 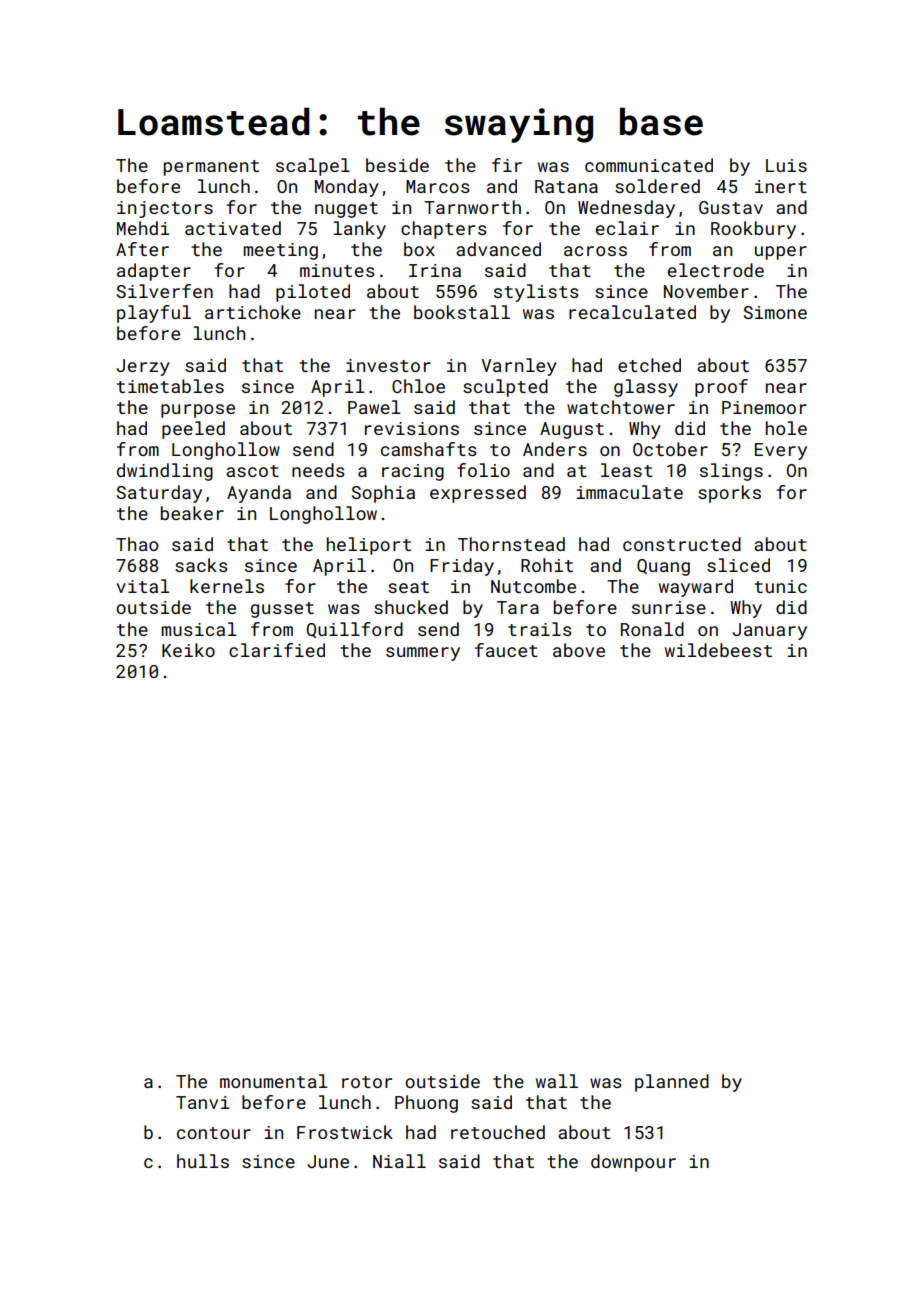 I want to click on purpose, so click(x=198, y=411).
